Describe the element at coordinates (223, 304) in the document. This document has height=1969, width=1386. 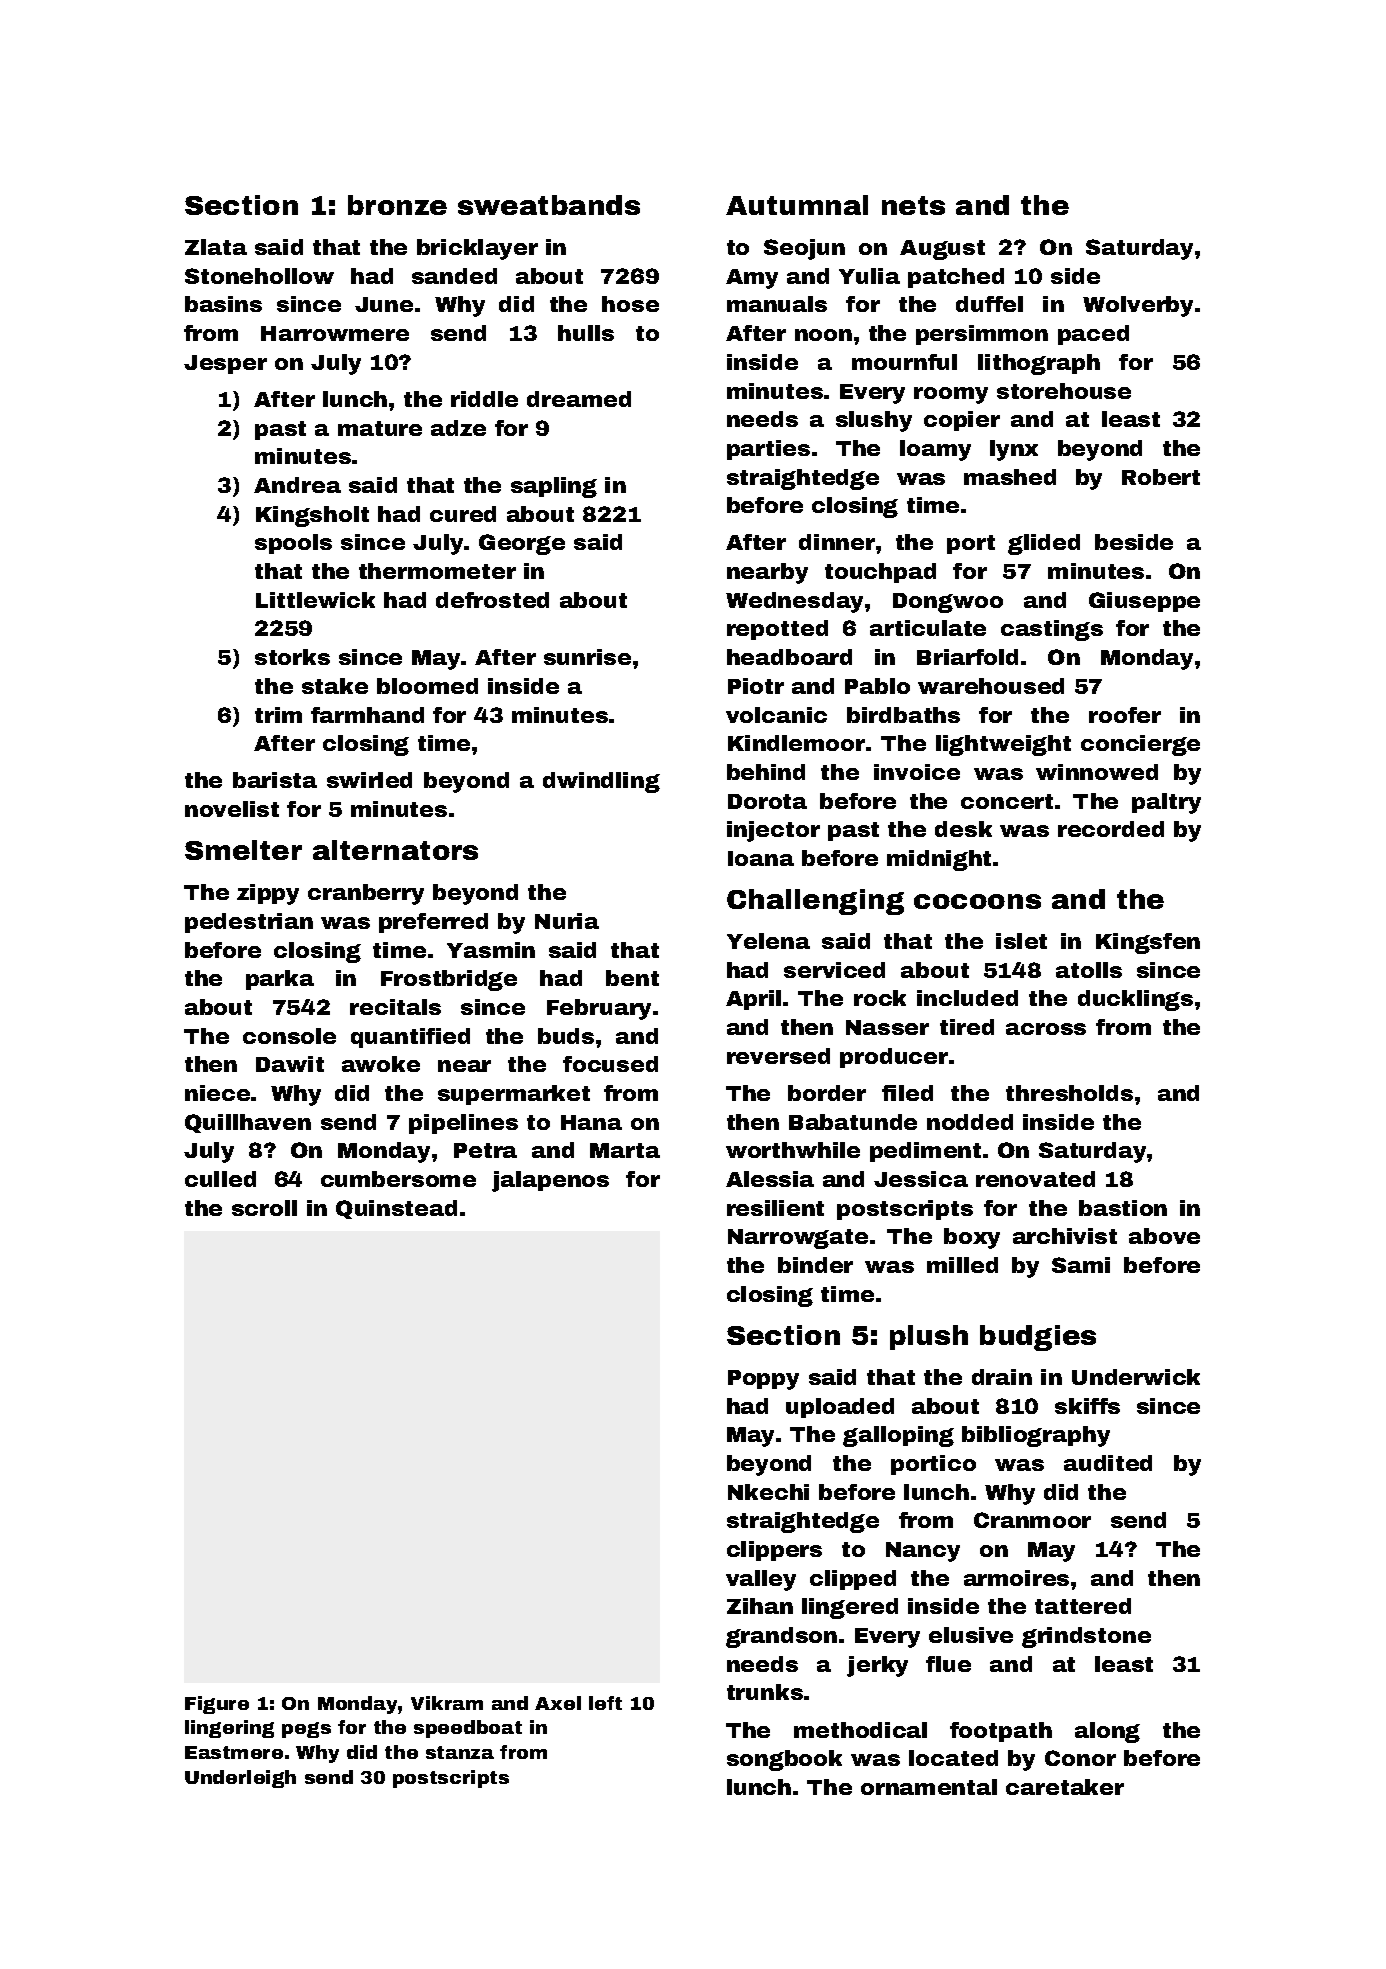
I see `basins` at that location.
